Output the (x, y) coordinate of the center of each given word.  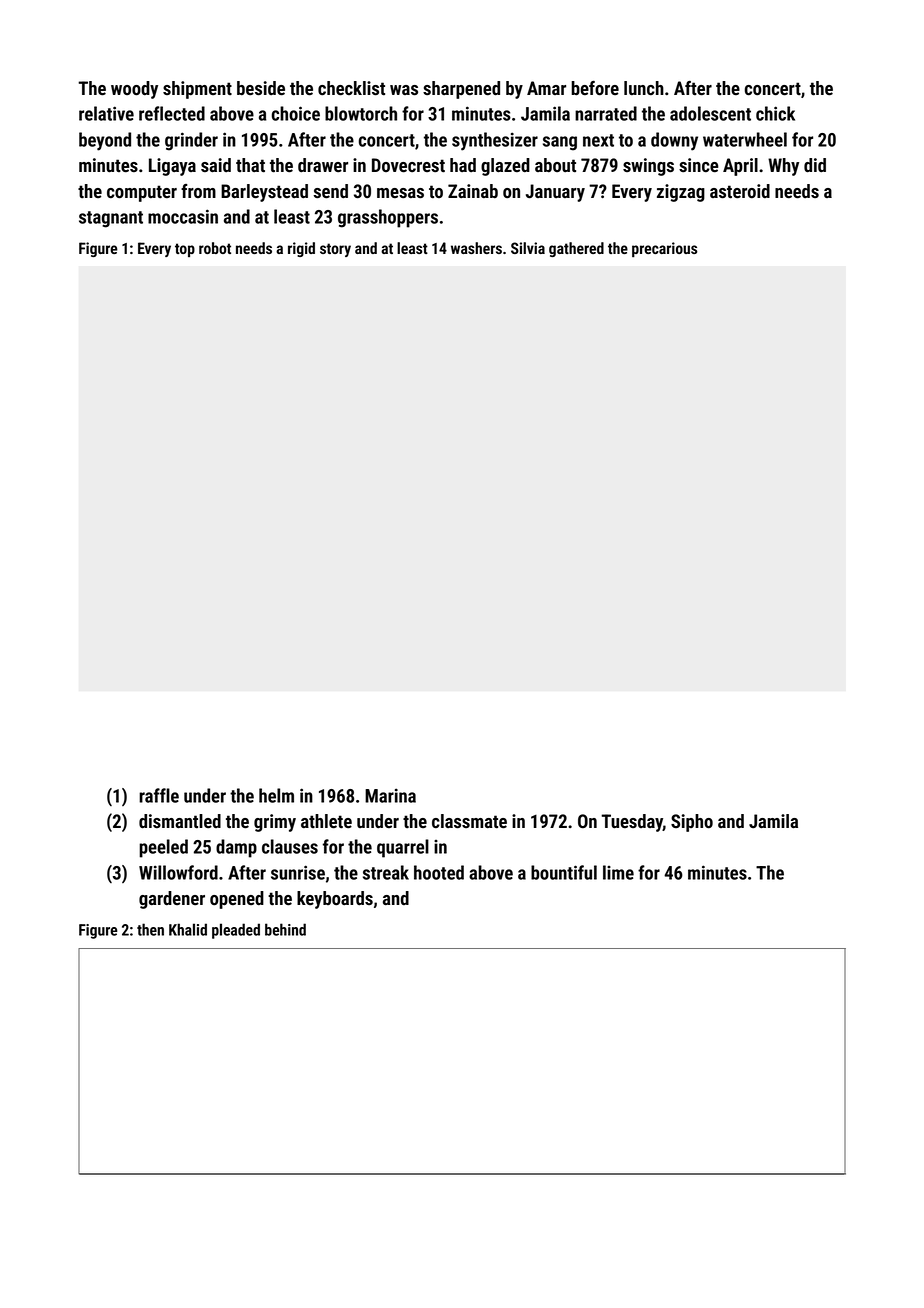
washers (476, 248)
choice (296, 113)
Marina (390, 795)
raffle (159, 795)
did (815, 165)
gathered (576, 249)
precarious (664, 249)
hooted (439, 872)
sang (560, 143)
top (185, 250)
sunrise (298, 872)
